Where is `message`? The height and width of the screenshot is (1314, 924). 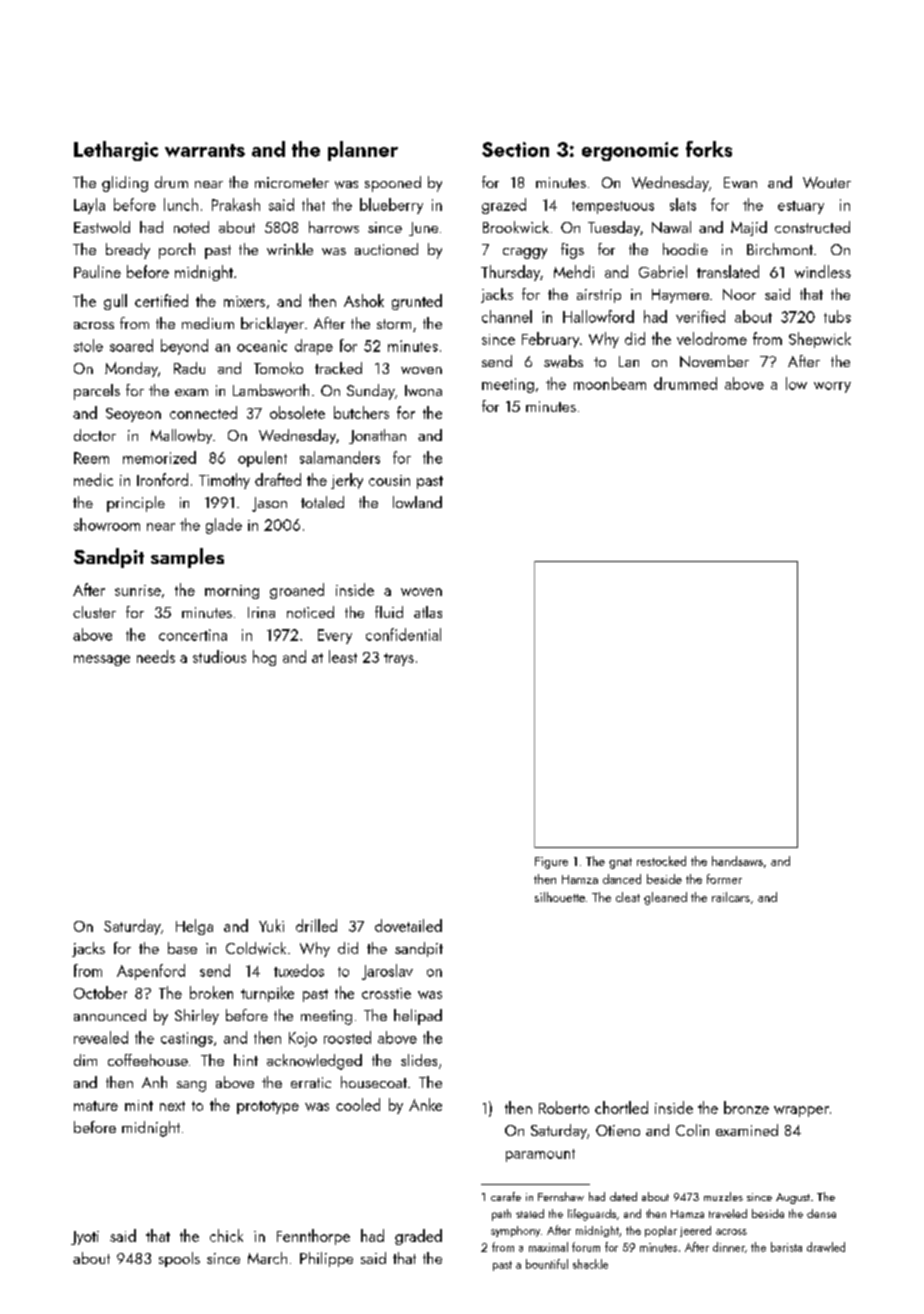
message is located at coordinates (102, 660).
